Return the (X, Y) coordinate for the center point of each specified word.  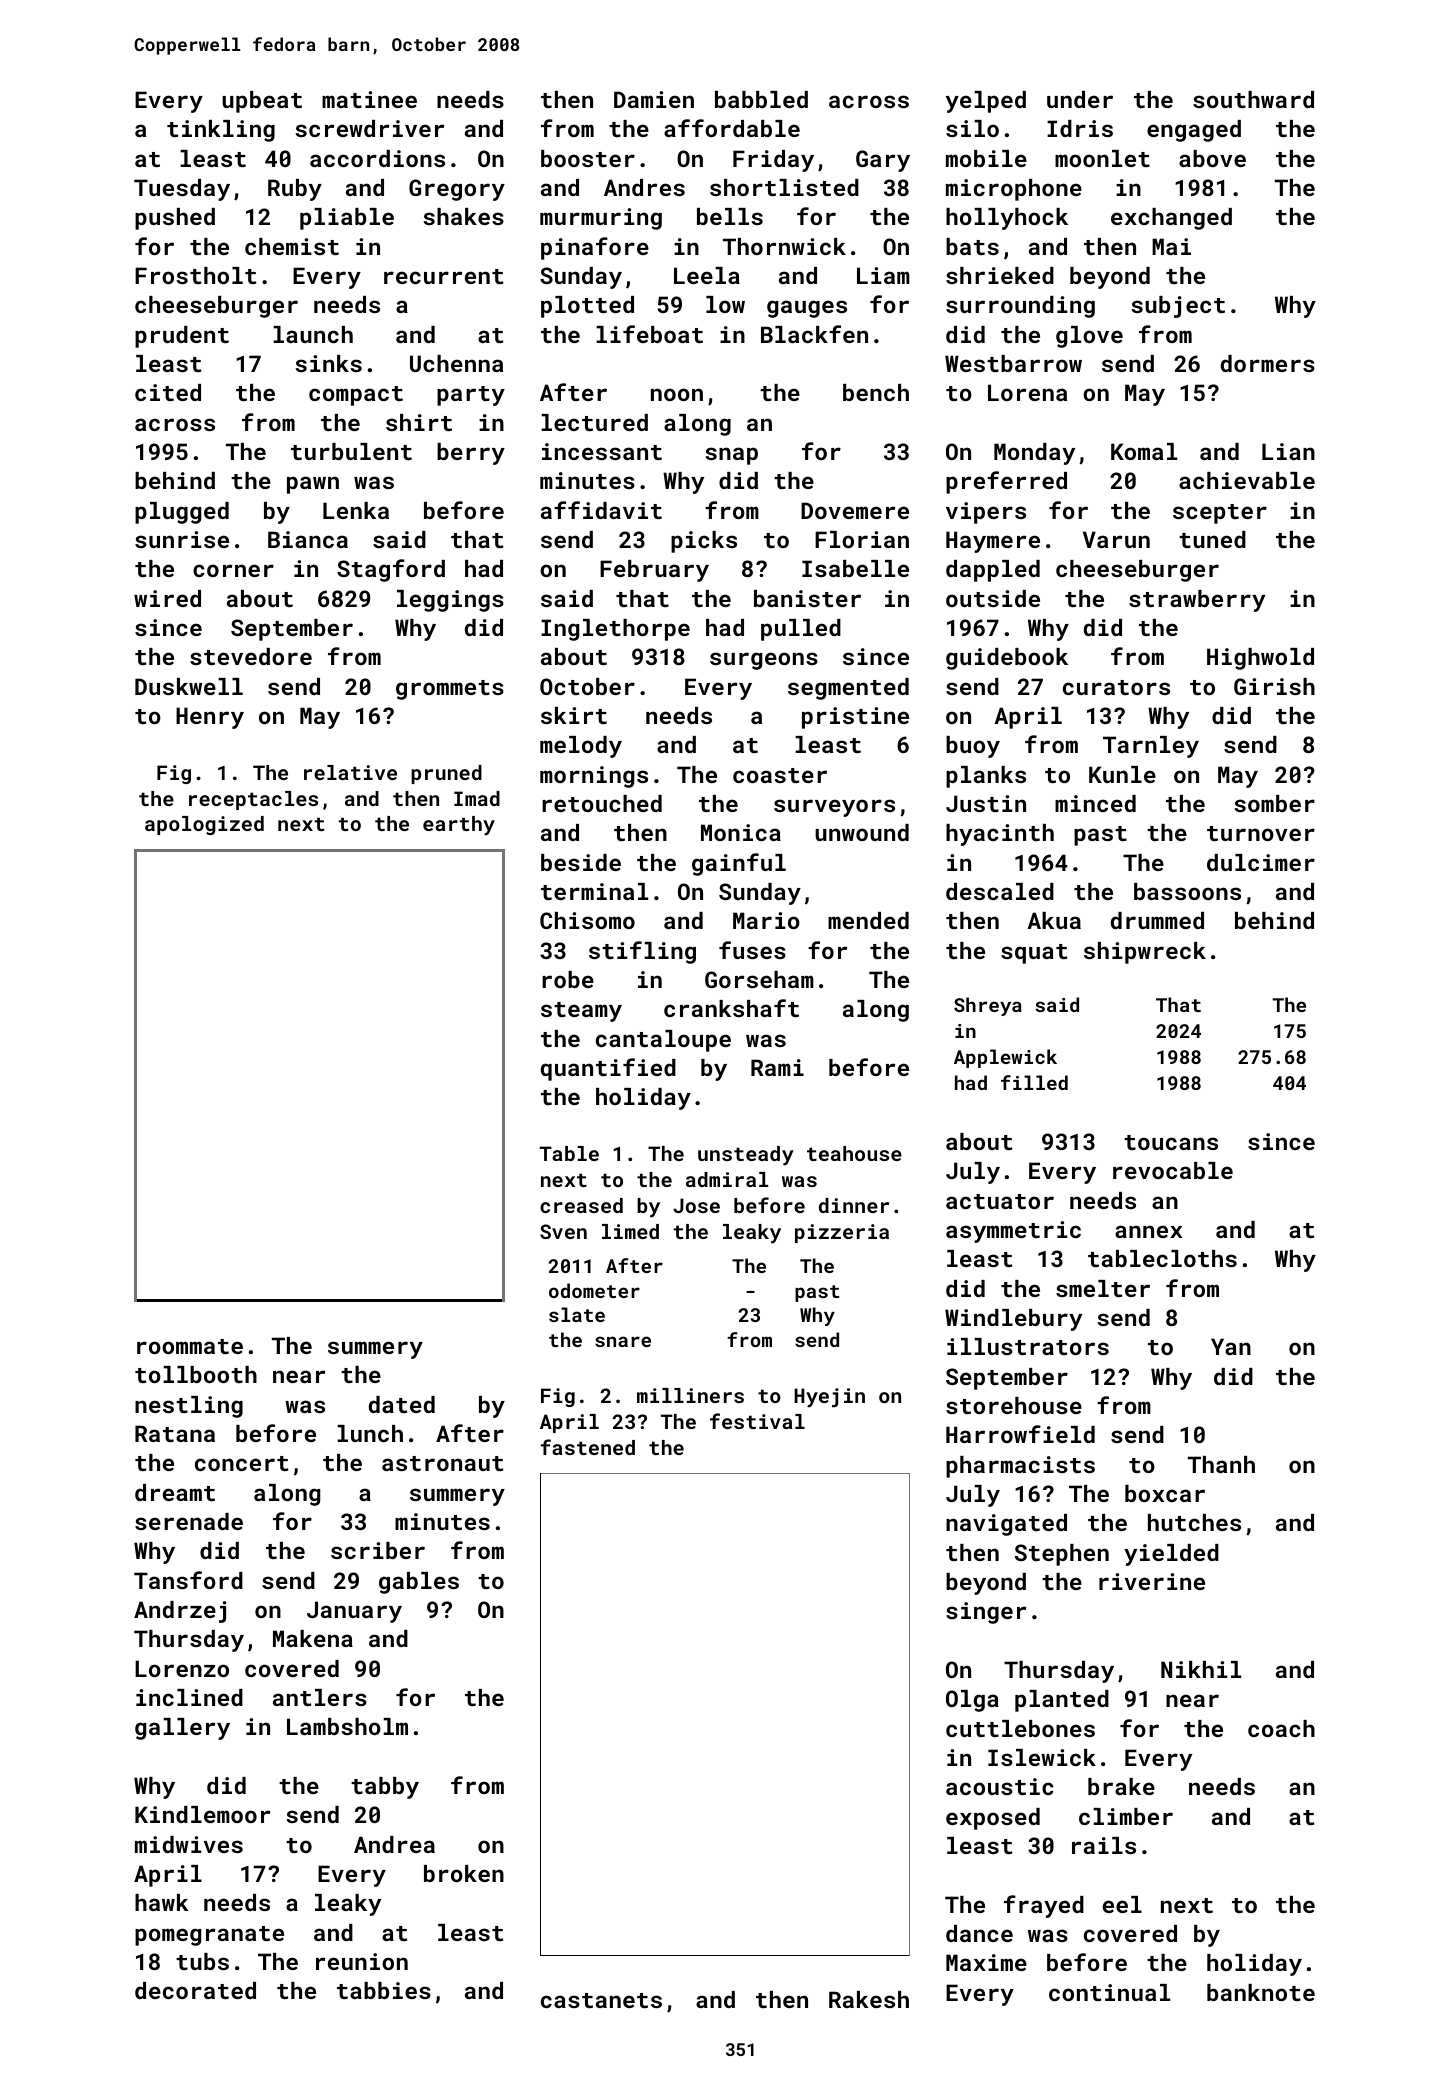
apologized (204, 825)
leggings (450, 601)
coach (1281, 1728)
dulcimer (1261, 862)
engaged (1194, 131)
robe (568, 979)
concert (241, 1463)
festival (757, 1421)
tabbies (384, 1990)
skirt (574, 715)
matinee (369, 99)
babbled (761, 99)
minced (1095, 803)
